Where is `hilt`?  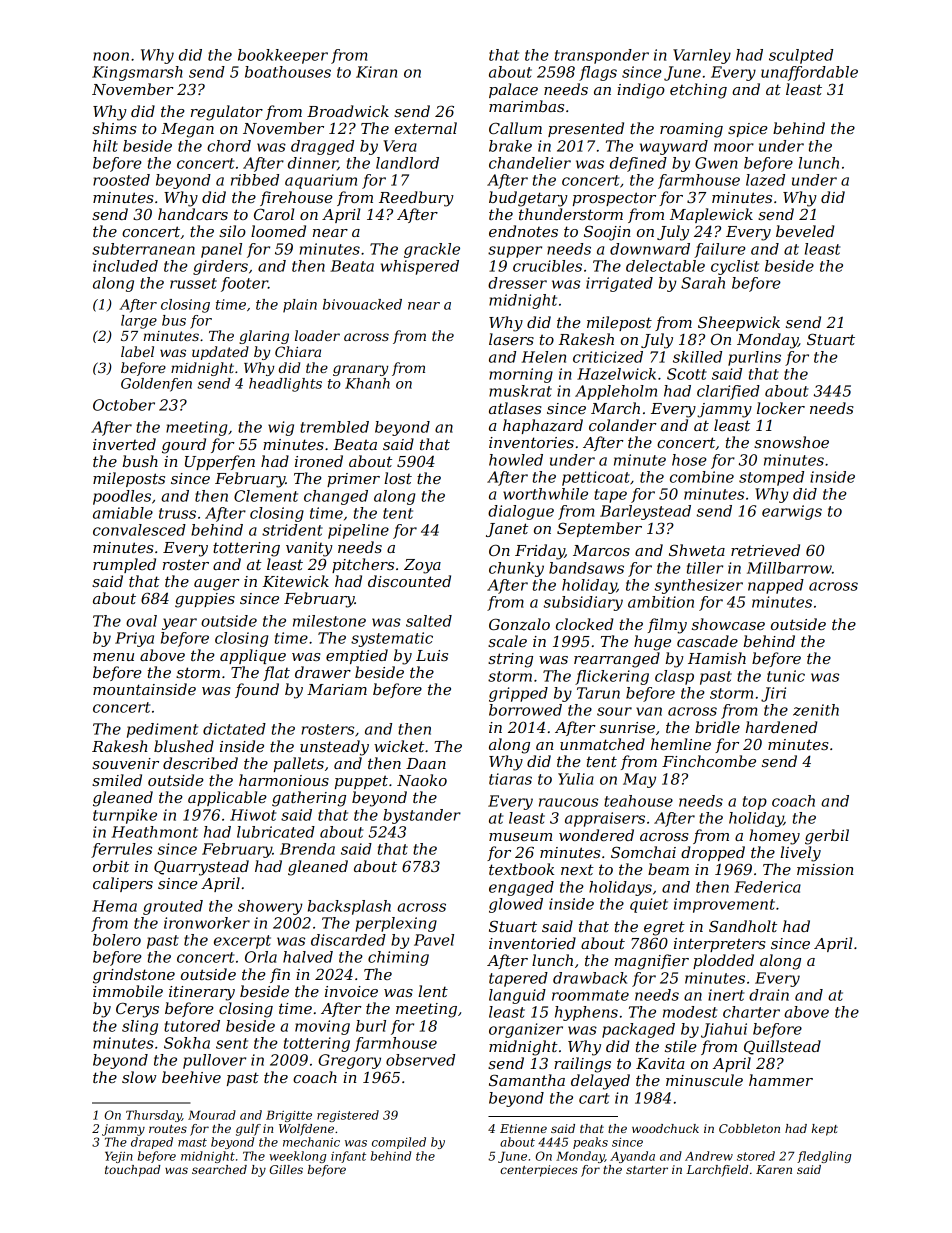
hilt is located at coordinates (105, 146).
